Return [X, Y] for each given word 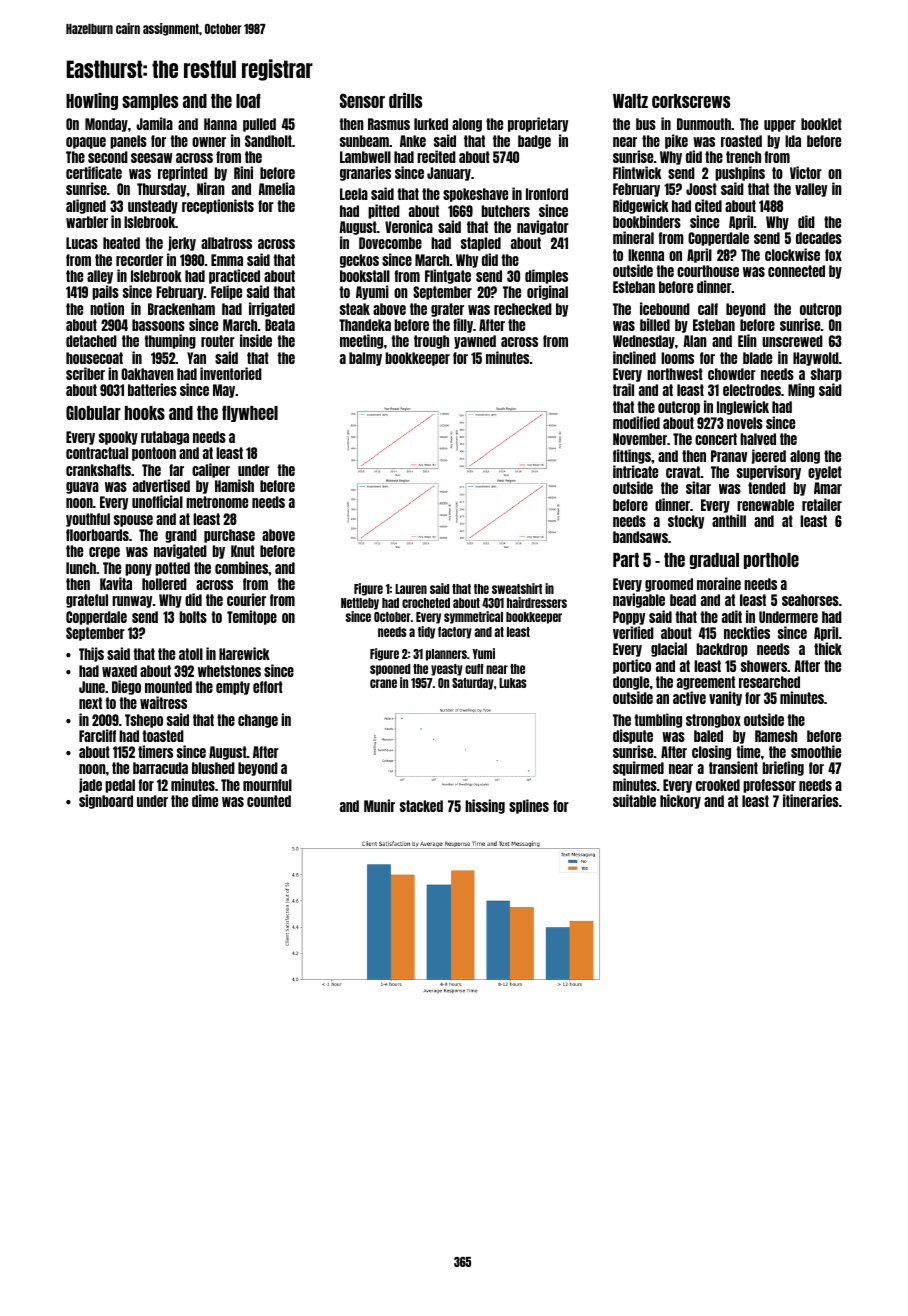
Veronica [409, 226]
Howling [92, 101]
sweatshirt [517, 588]
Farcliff [97, 735]
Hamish [234, 485]
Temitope [252, 617]
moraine [719, 583]
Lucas [82, 243]
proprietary [538, 124]
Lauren [411, 589]
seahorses [810, 600]
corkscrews [691, 101]
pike [676, 141]
